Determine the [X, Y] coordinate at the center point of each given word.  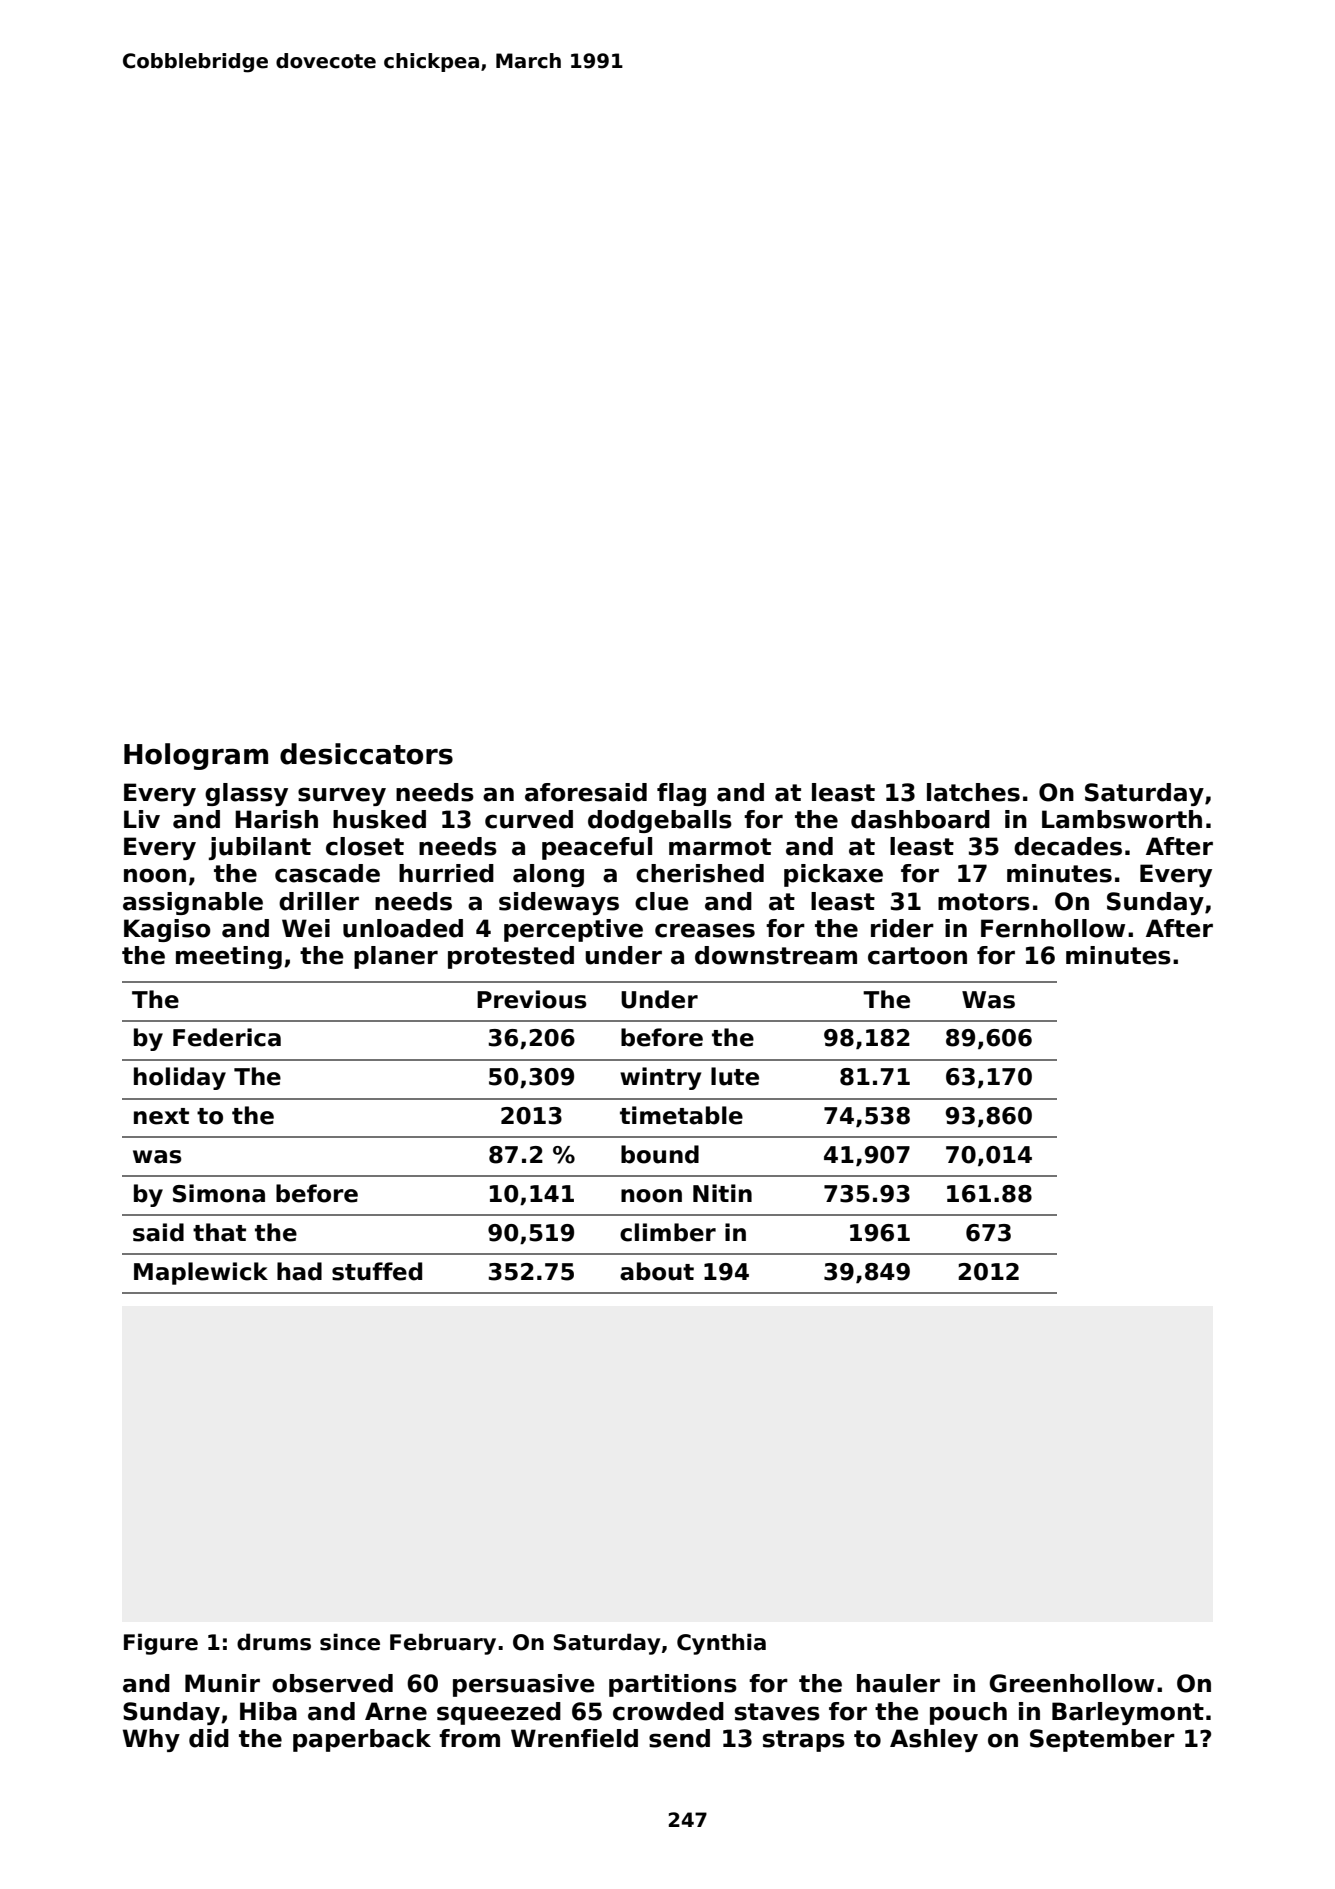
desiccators [366, 754]
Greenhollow [1071, 1683]
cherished [700, 873]
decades [1068, 846]
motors [984, 902]
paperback [362, 1740]
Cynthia [721, 1644]
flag [681, 794]
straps [804, 1741]
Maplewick [201, 1273]
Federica [227, 1037]
